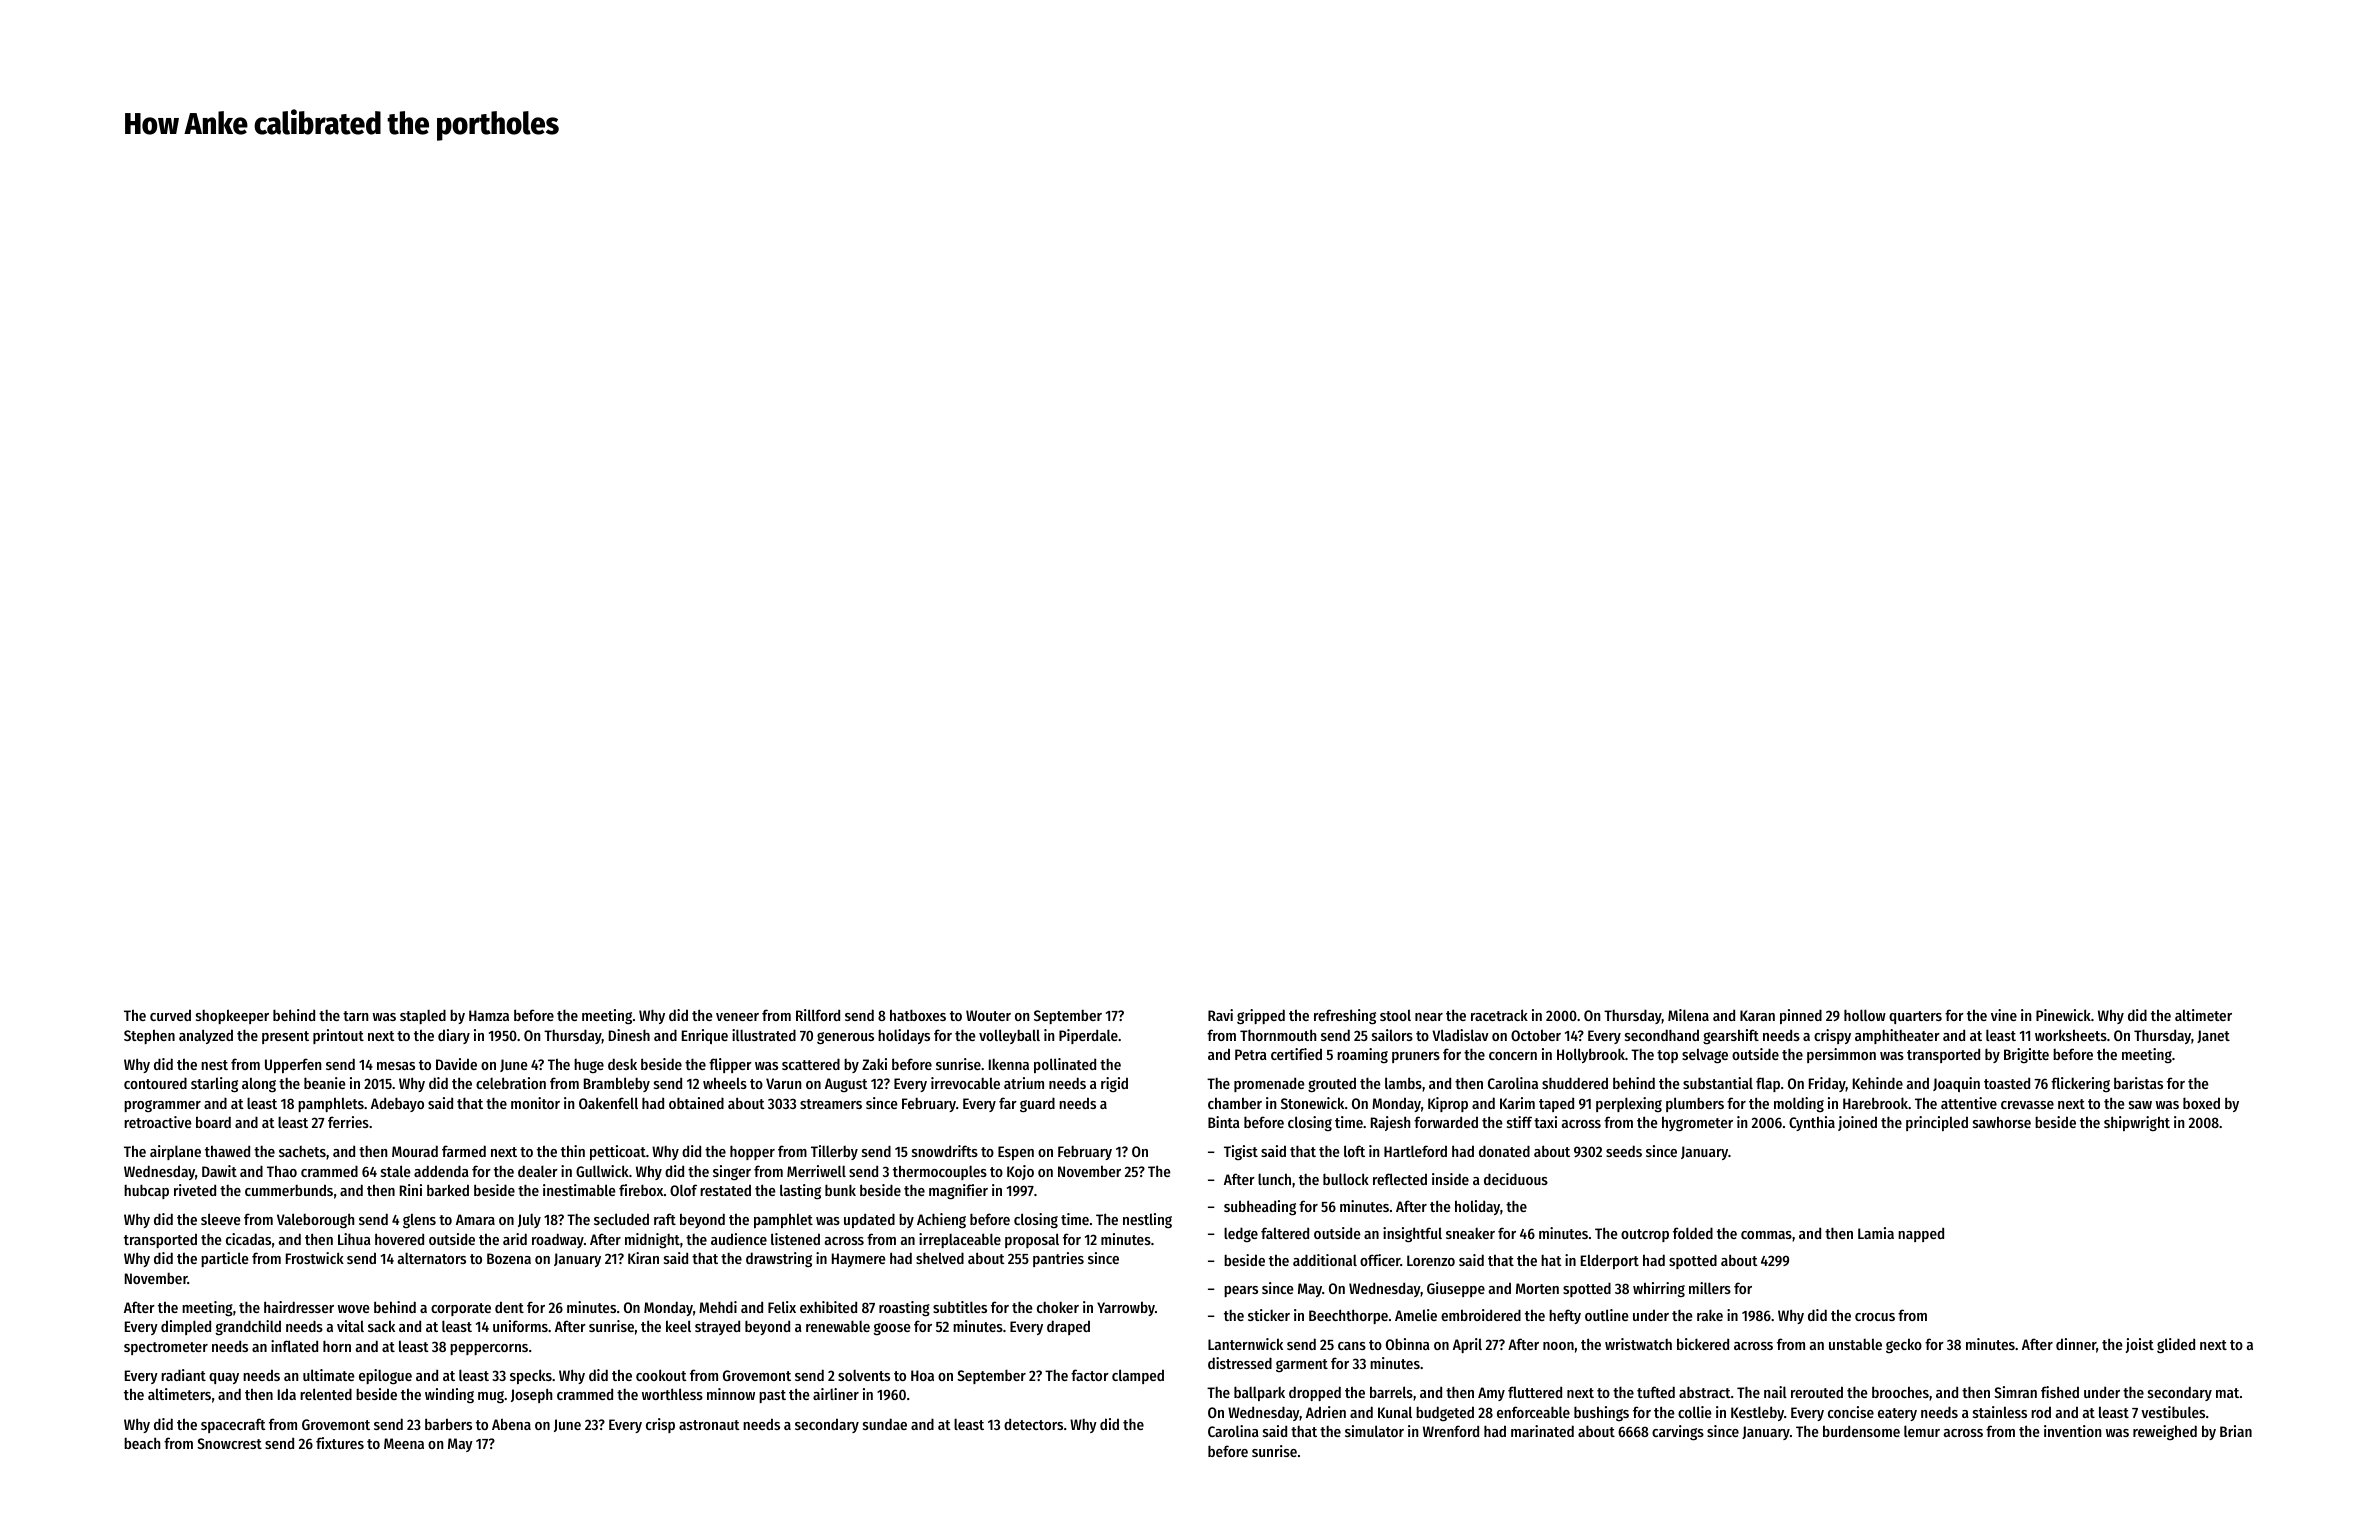  What do you see at coordinates (1296, 1054) in the page?
I see `certified` at bounding box center [1296, 1054].
